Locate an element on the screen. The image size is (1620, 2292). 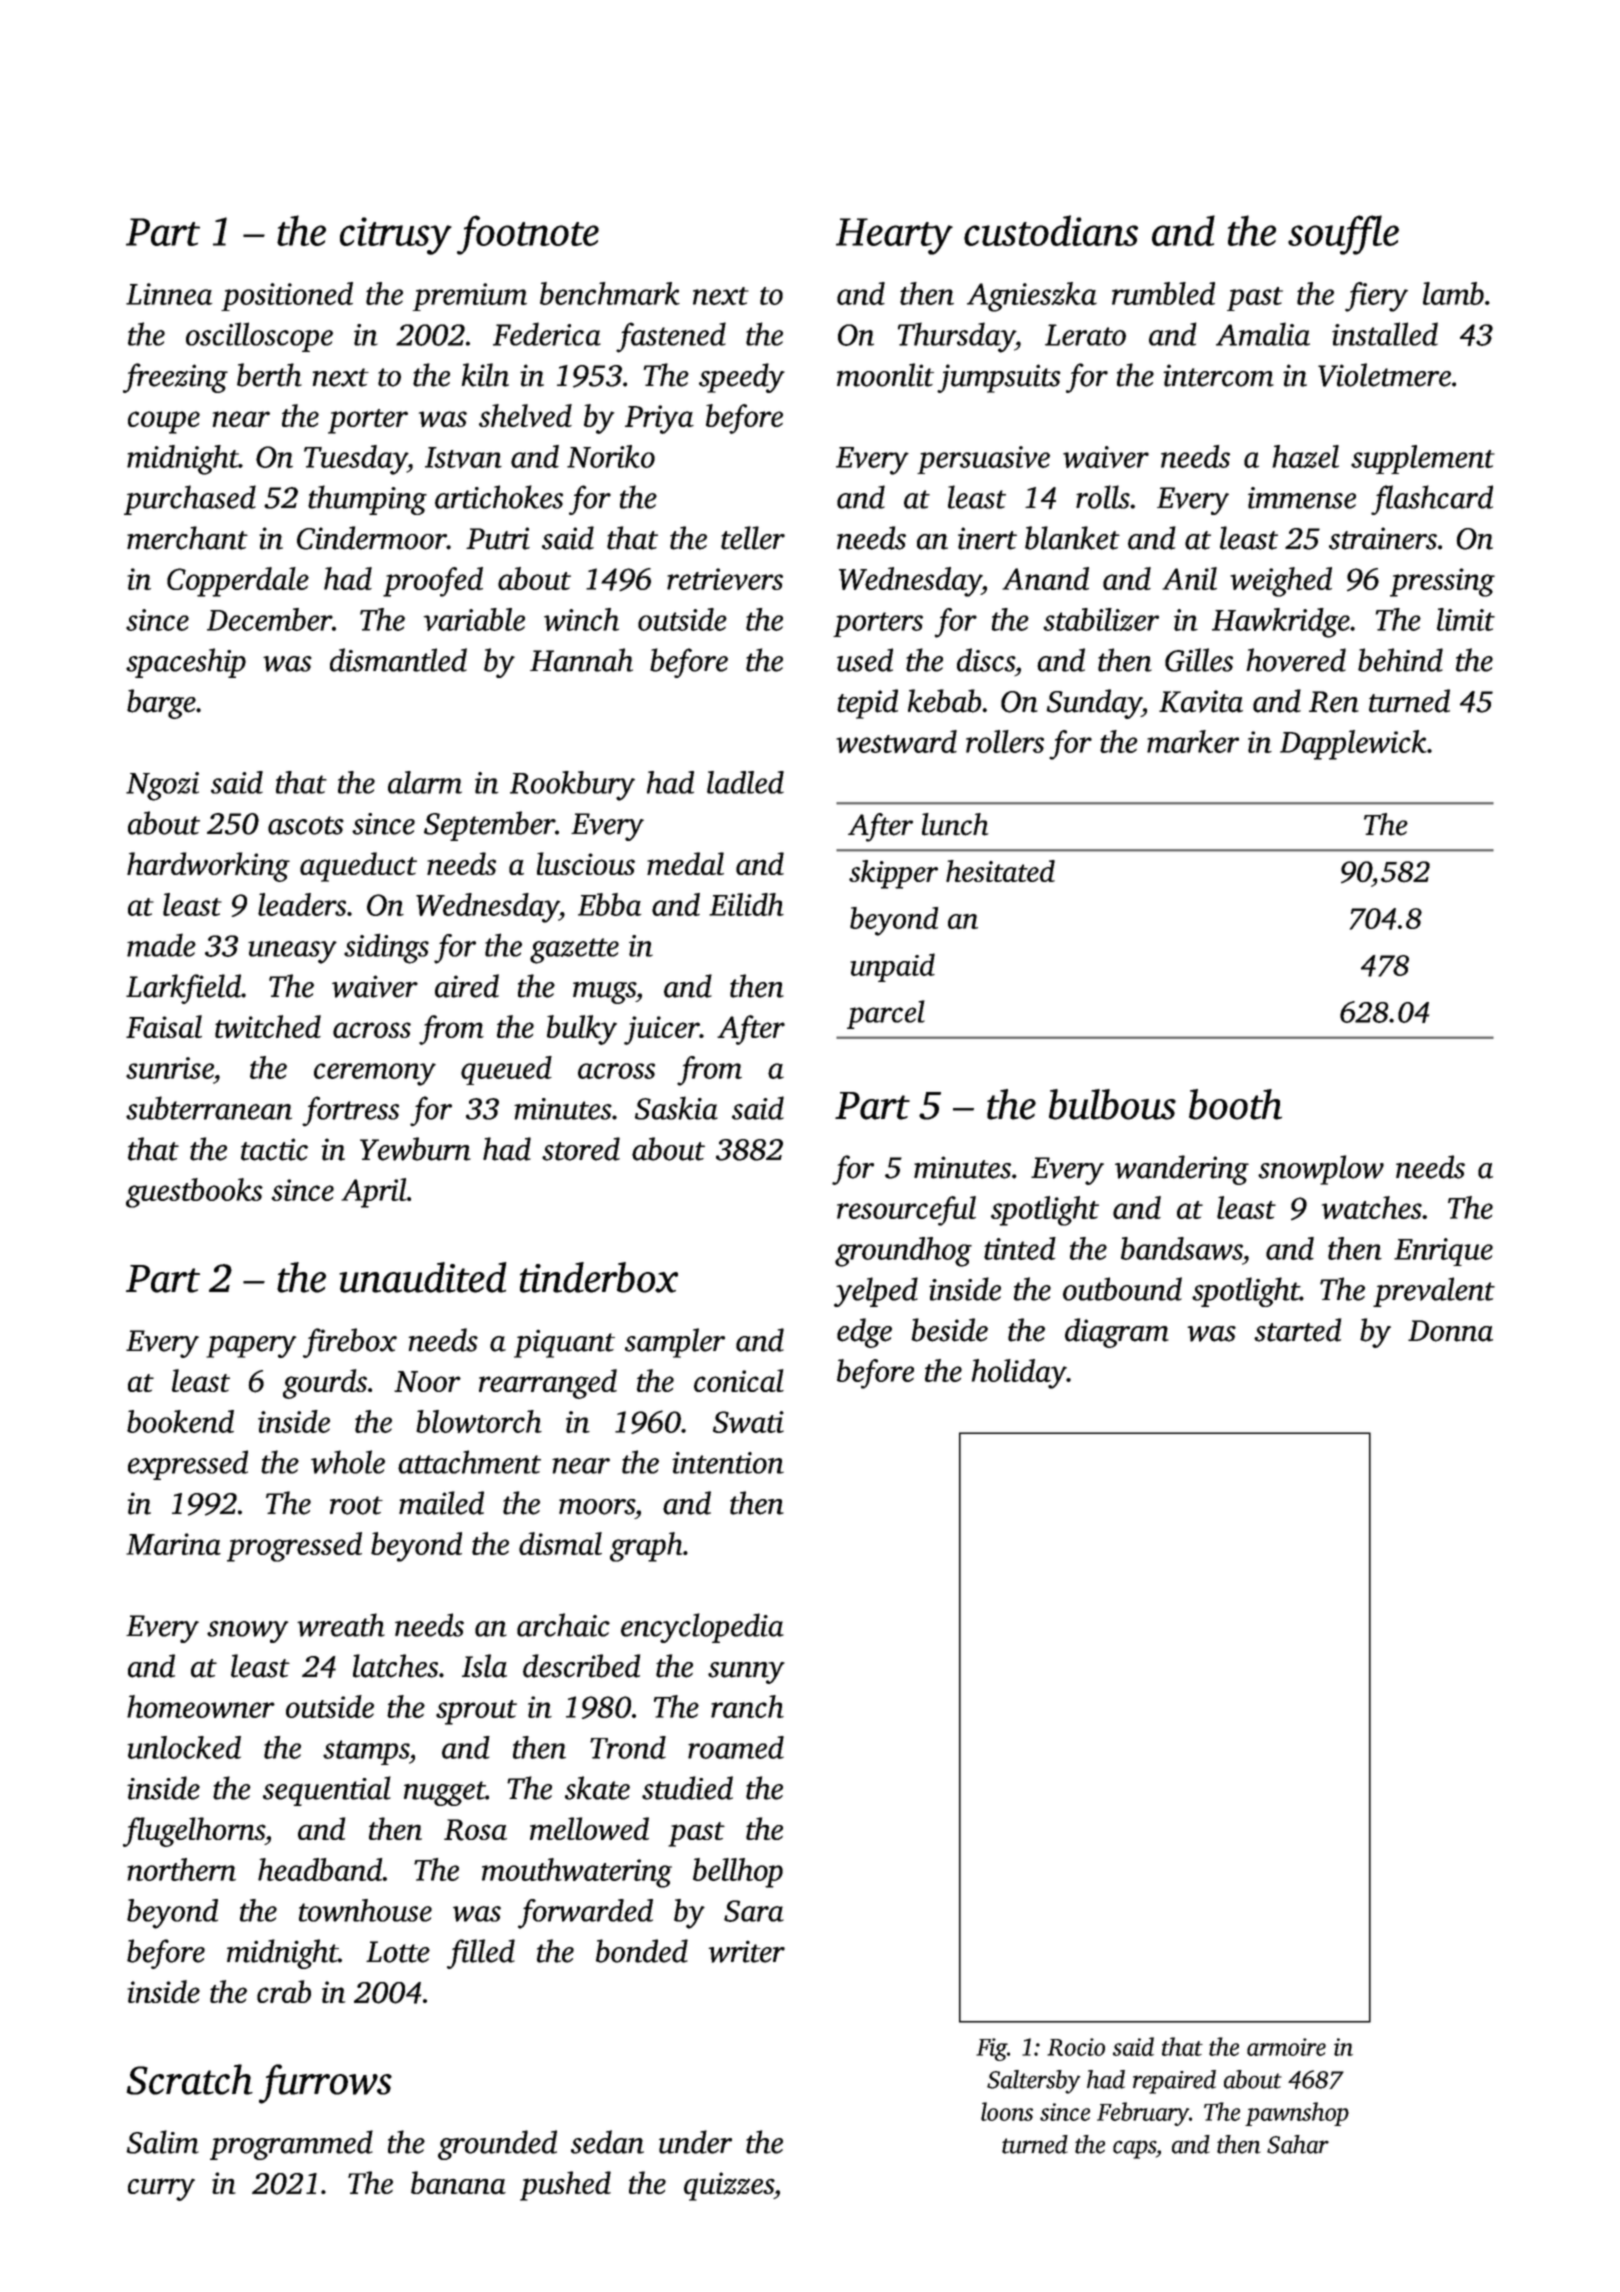
Amalia is located at coordinates (1263, 334).
